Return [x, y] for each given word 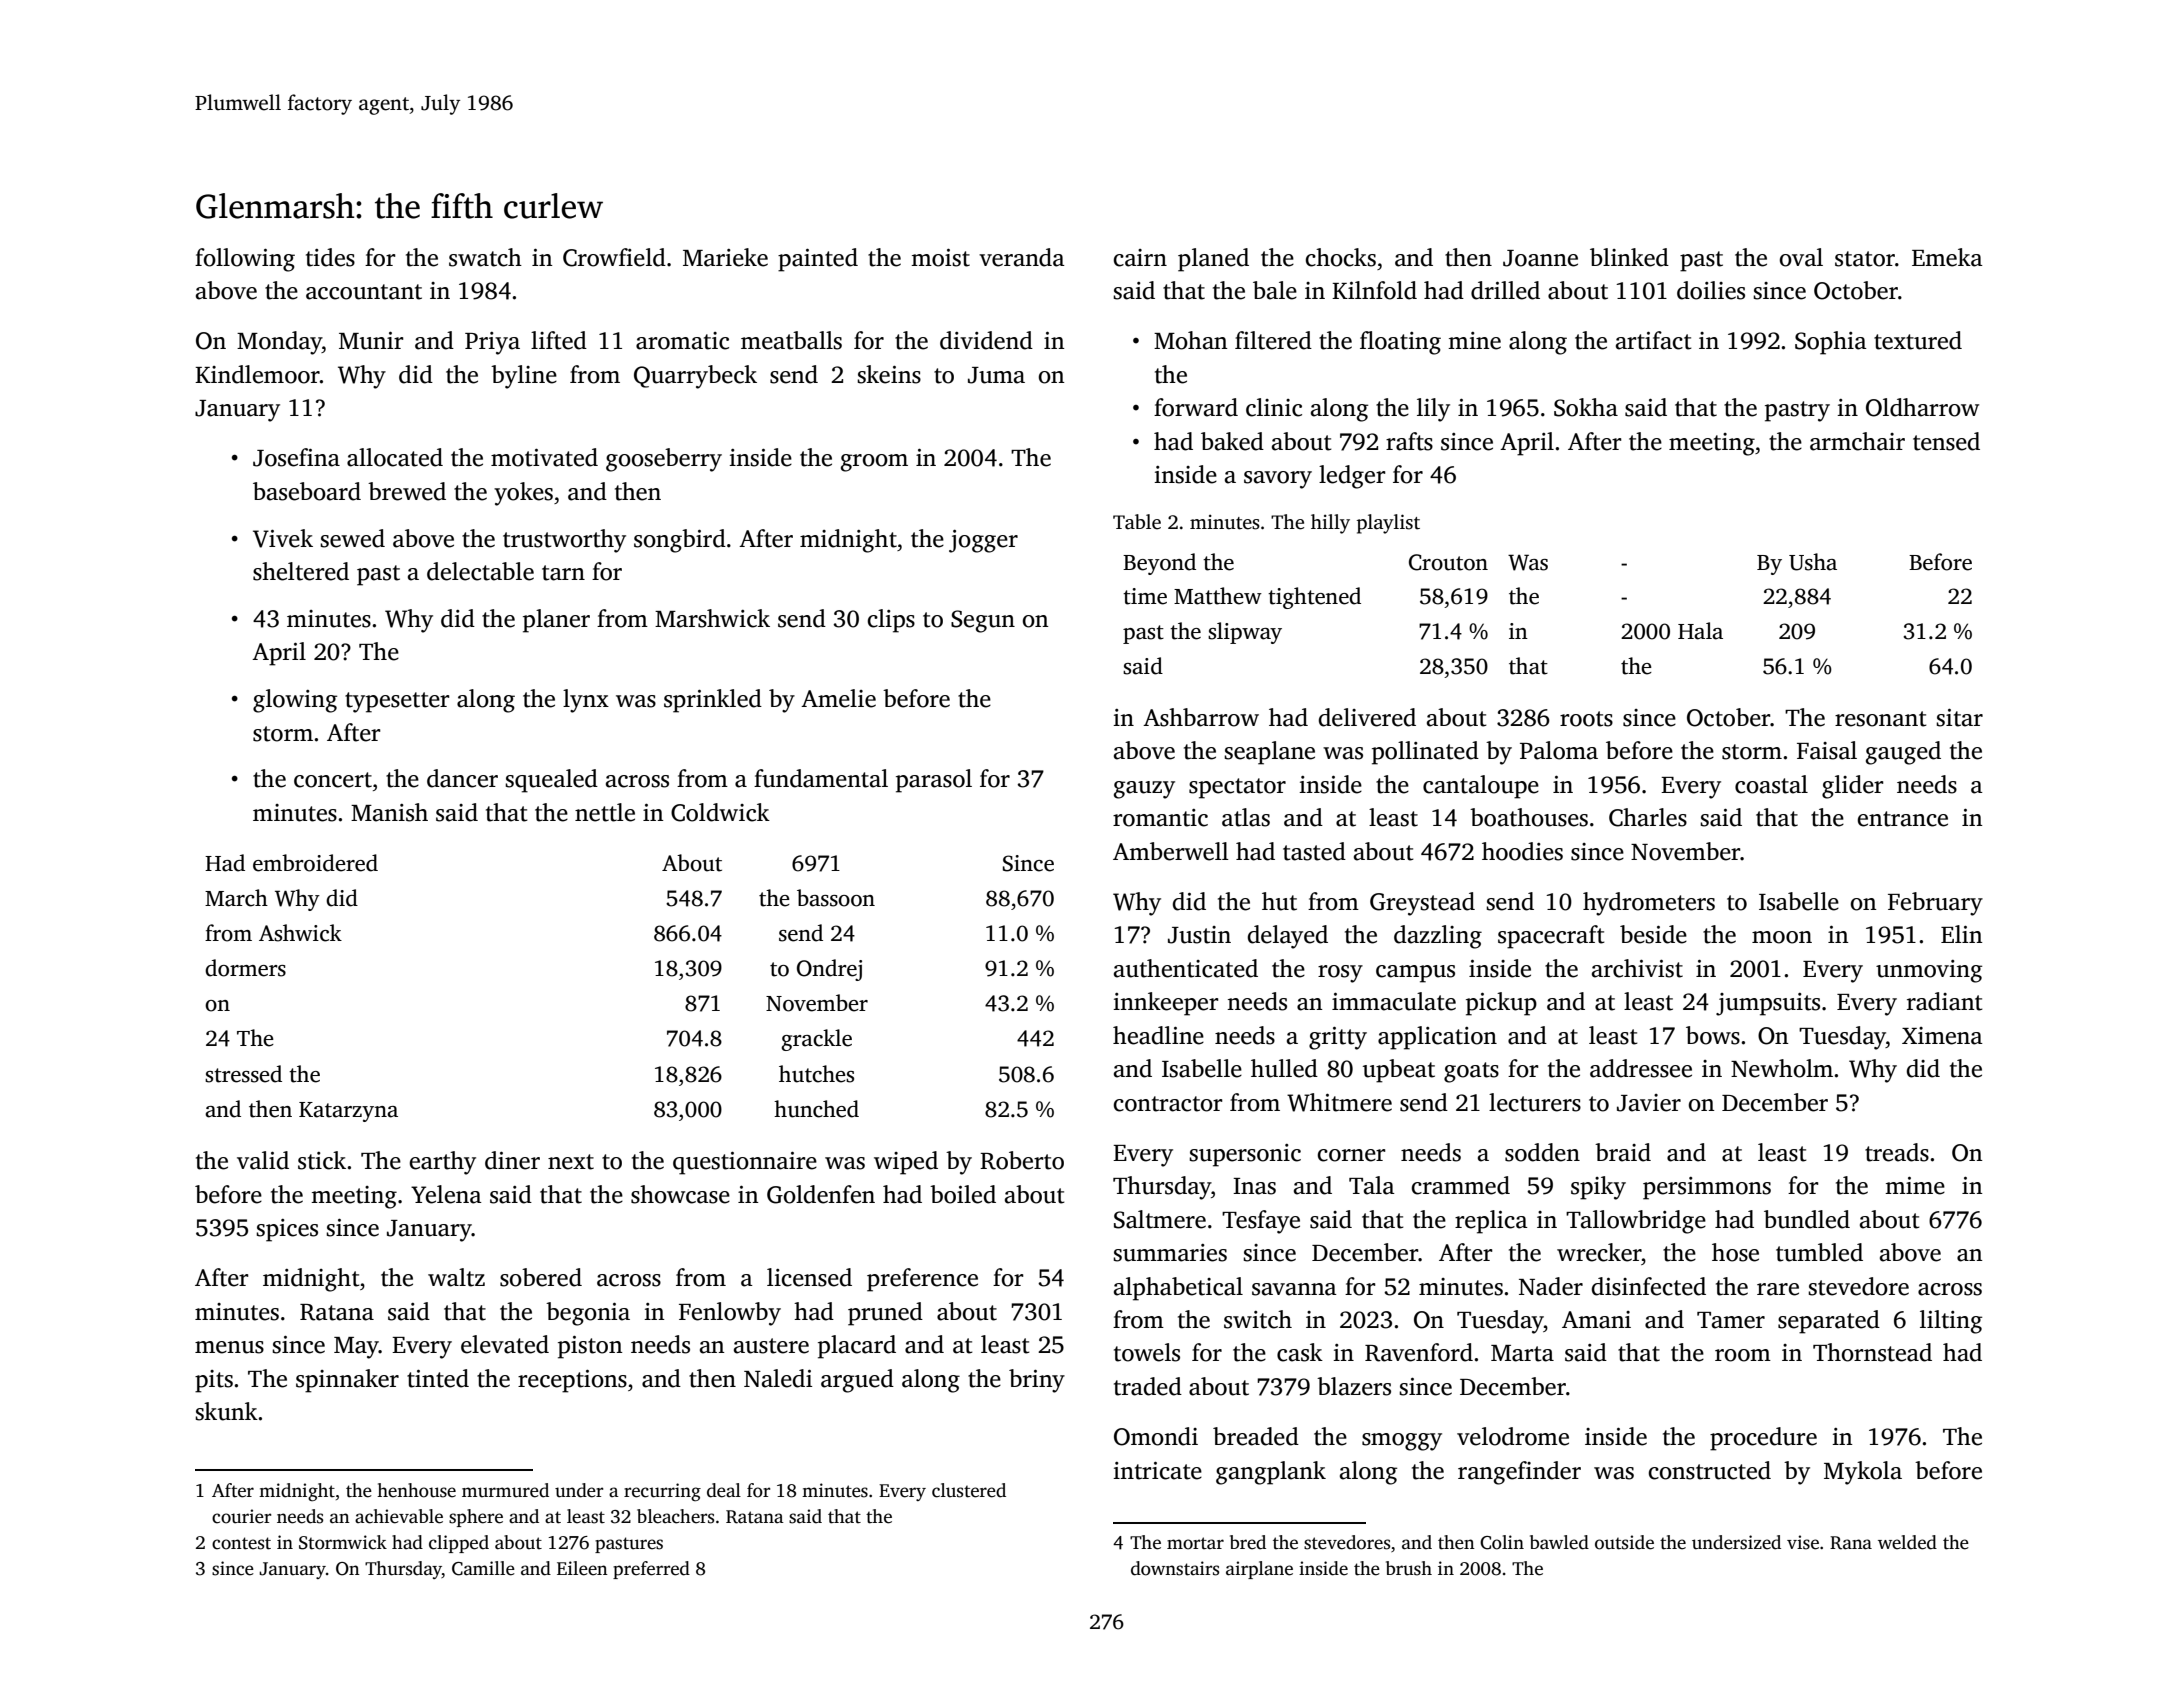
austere [771, 1346]
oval [1801, 257]
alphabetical [1178, 1289]
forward [1196, 407]
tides [330, 257]
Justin [1199, 935]
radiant [1945, 1001]
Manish [389, 812]
